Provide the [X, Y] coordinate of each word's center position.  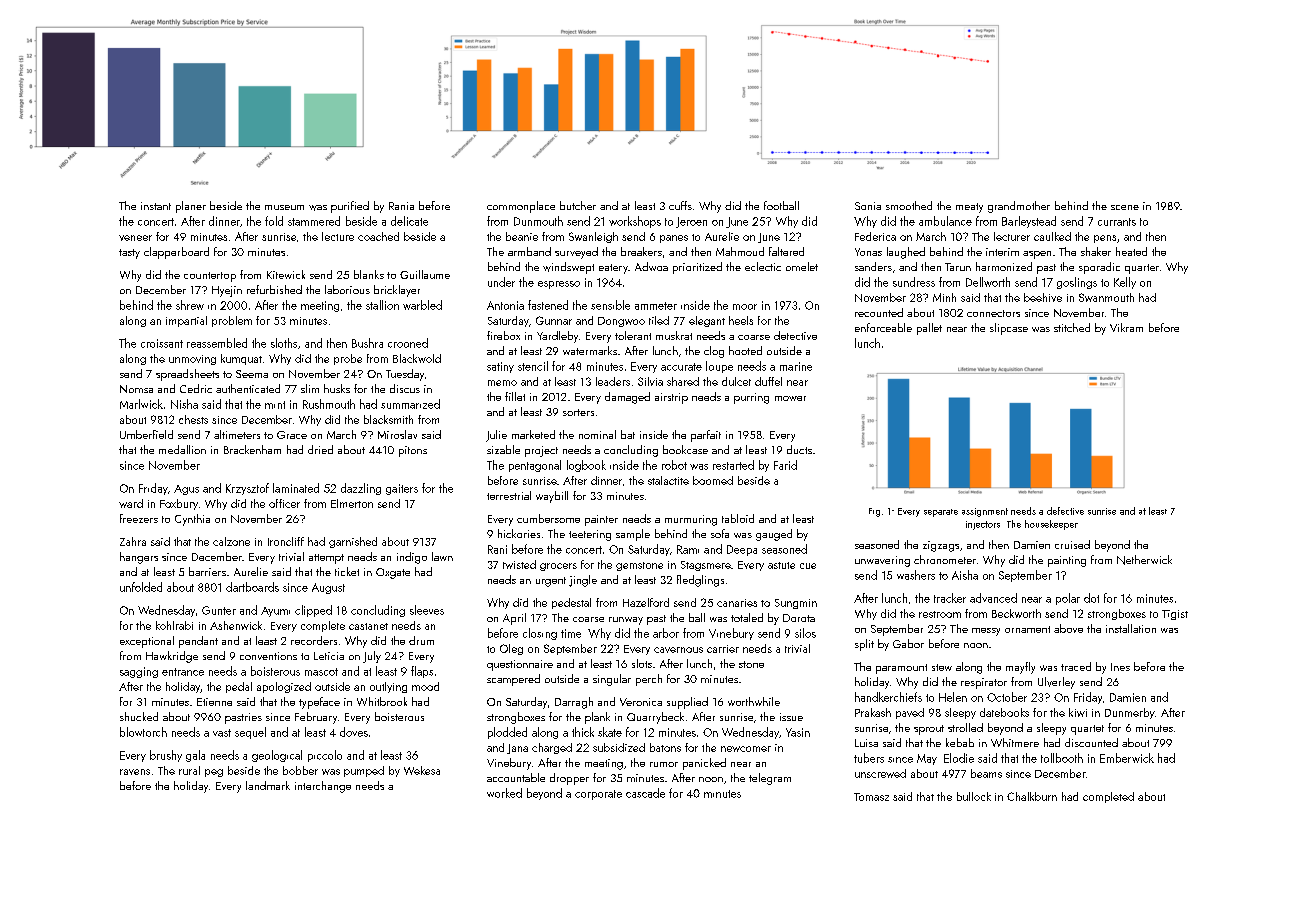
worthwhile [754, 701]
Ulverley [1056, 683]
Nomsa [136, 389]
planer [191, 207]
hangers [139, 558]
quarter [1142, 269]
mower [790, 398]
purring [751, 398]
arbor [666, 633]
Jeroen [691, 222]
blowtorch [143, 732]
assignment [985, 512]
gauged [774, 535]
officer [284, 503]
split [864, 645]
